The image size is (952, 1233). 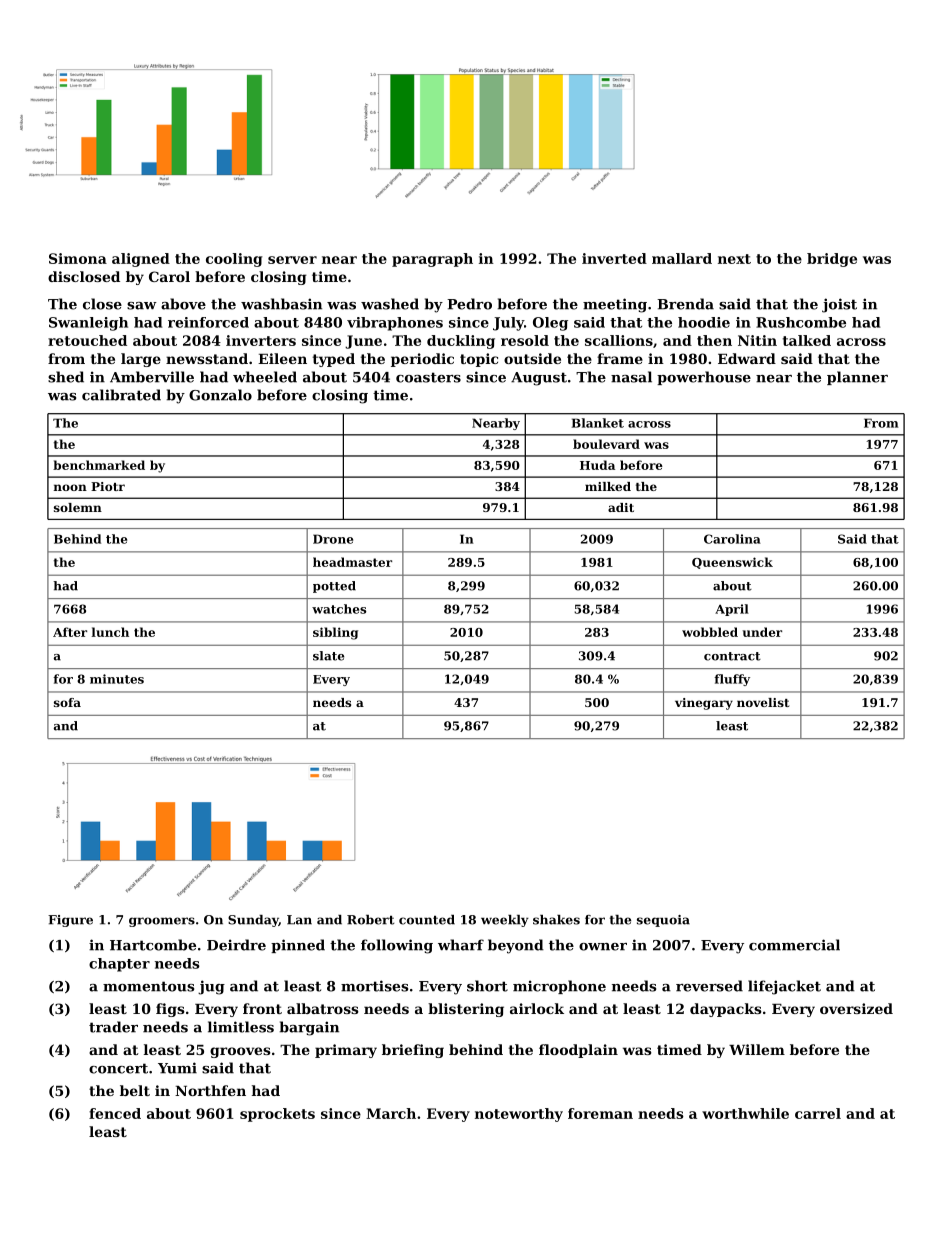 What do you see at coordinates (732, 563) in the screenshot?
I see `Queenswick` at bounding box center [732, 563].
